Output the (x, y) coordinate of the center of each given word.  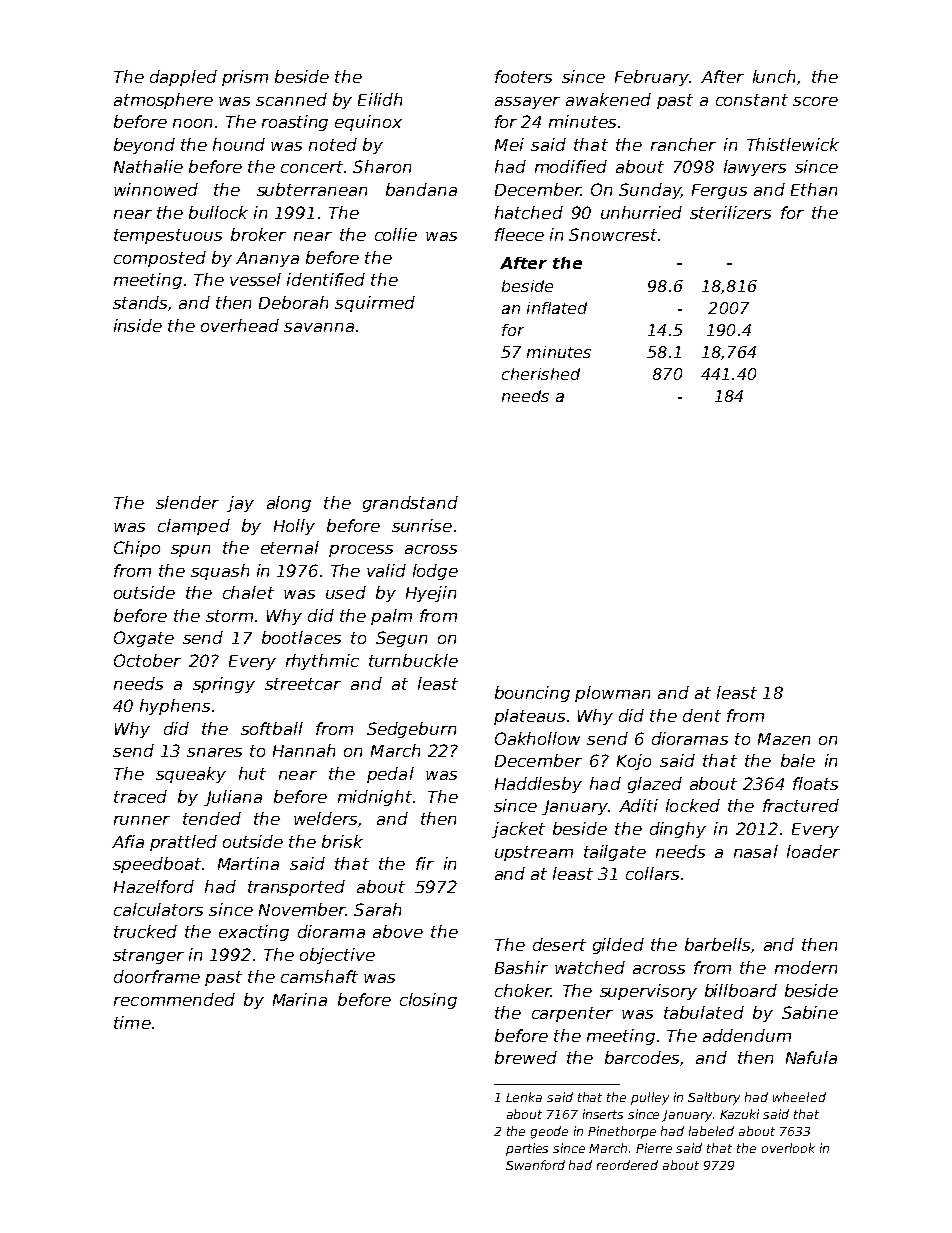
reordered (627, 1165)
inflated (557, 308)
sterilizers (730, 212)
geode (549, 1132)
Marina (300, 999)
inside (138, 325)
